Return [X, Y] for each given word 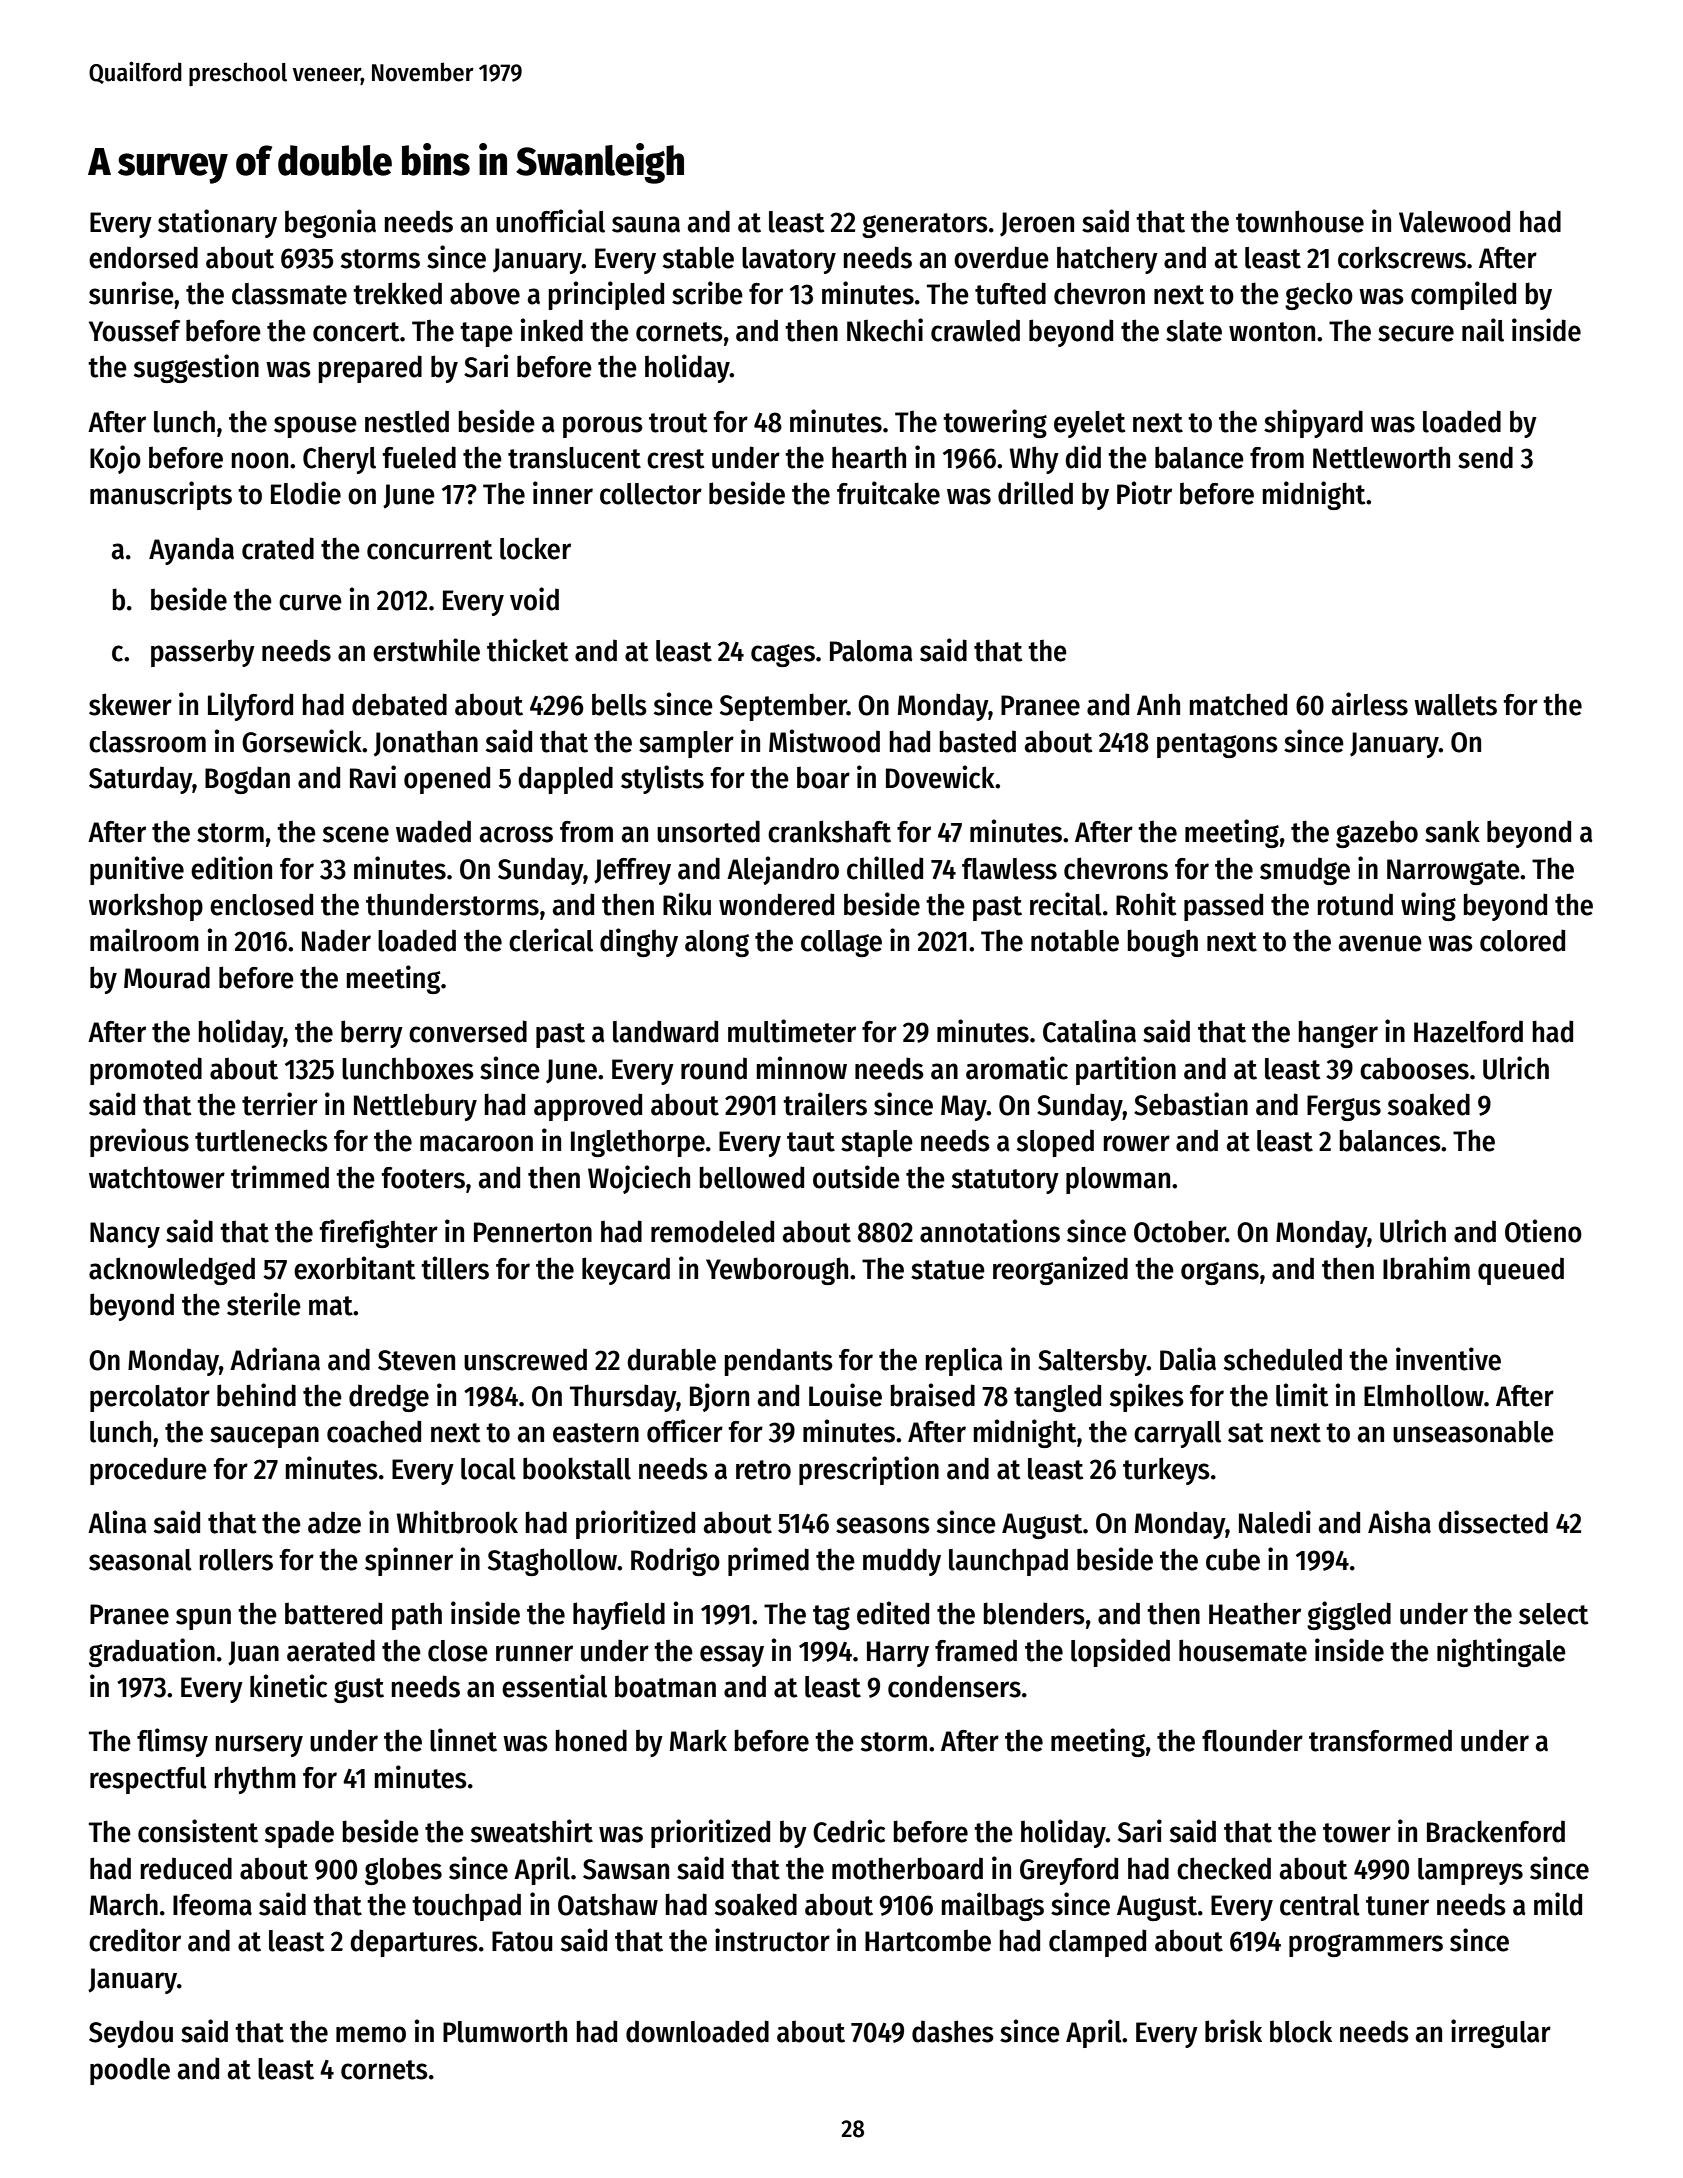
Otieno [1543, 1231]
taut [811, 1142]
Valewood [1454, 221]
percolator [150, 1398]
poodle [130, 2071]
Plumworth [505, 2031]
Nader [336, 940]
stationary [217, 223]
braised [933, 1395]
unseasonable [1473, 1431]
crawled [975, 330]
